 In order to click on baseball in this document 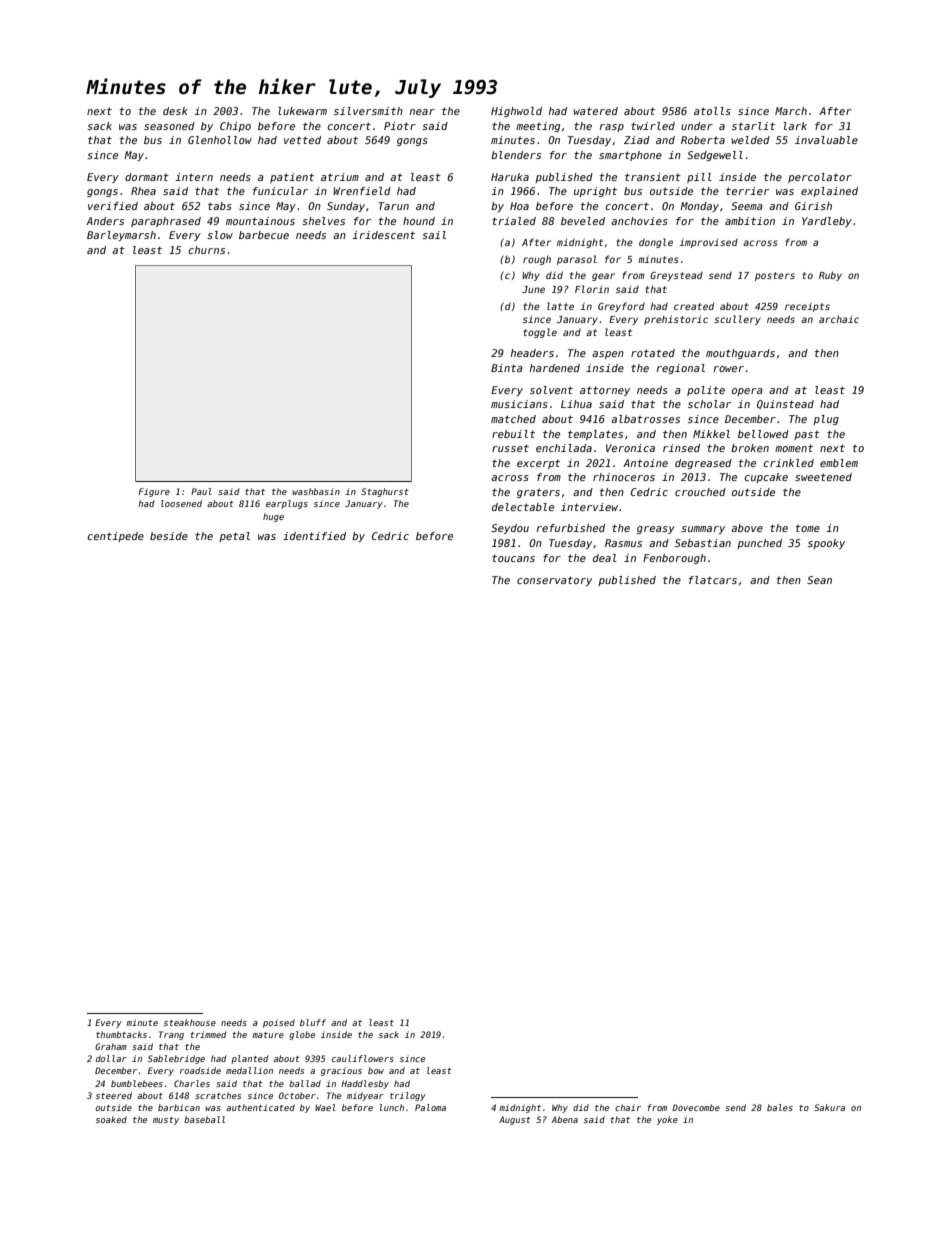, I will do `click(204, 1119)`.
